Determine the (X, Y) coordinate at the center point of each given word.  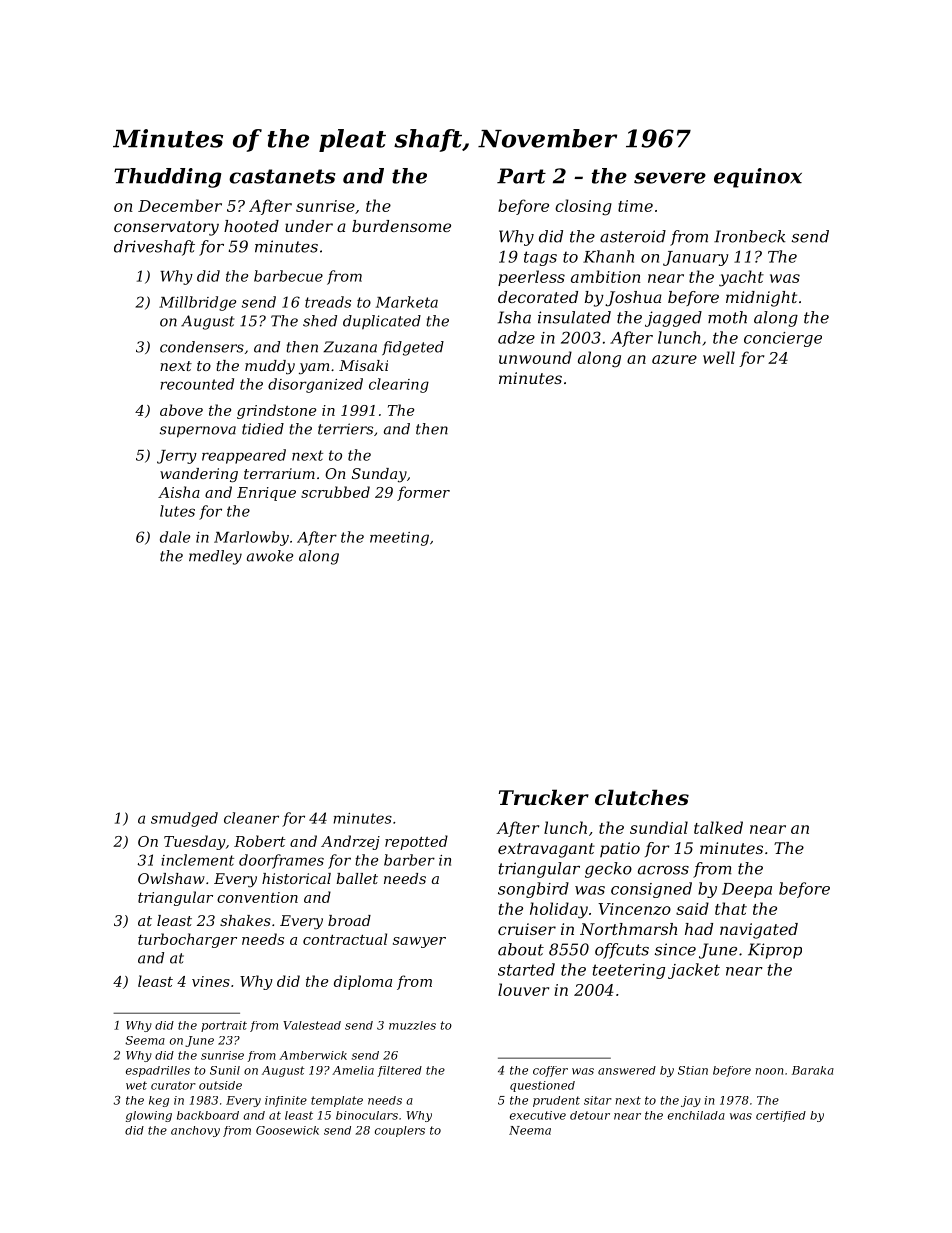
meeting (399, 539)
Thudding (167, 178)
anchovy (195, 1131)
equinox (758, 178)
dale (175, 537)
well (719, 357)
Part (521, 176)
